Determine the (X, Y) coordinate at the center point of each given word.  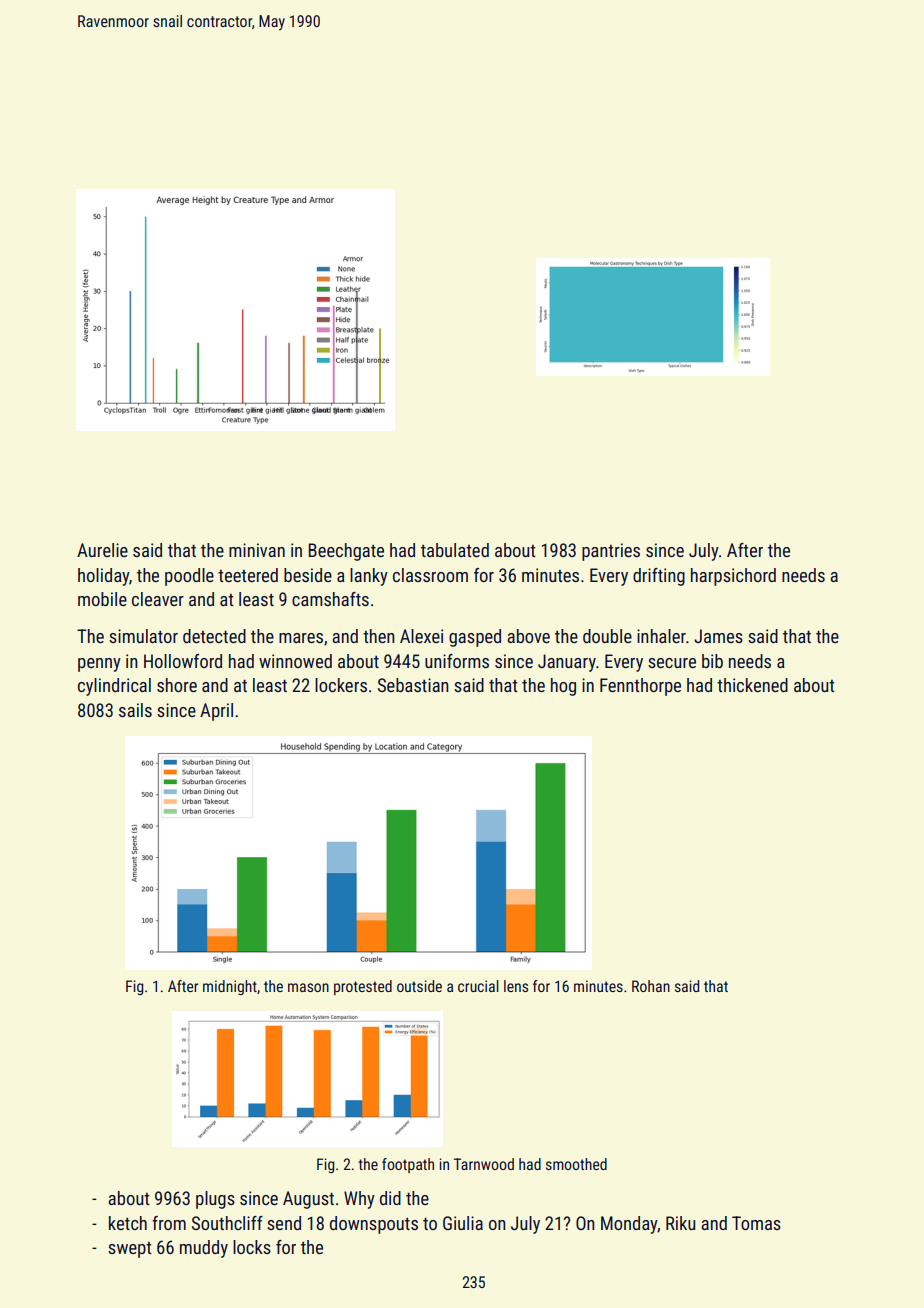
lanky (369, 577)
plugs (215, 1200)
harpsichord (733, 577)
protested (363, 987)
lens (516, 986)
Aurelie (102, 550)
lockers (341, 685)
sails (135, 710)
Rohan (651, 986)
